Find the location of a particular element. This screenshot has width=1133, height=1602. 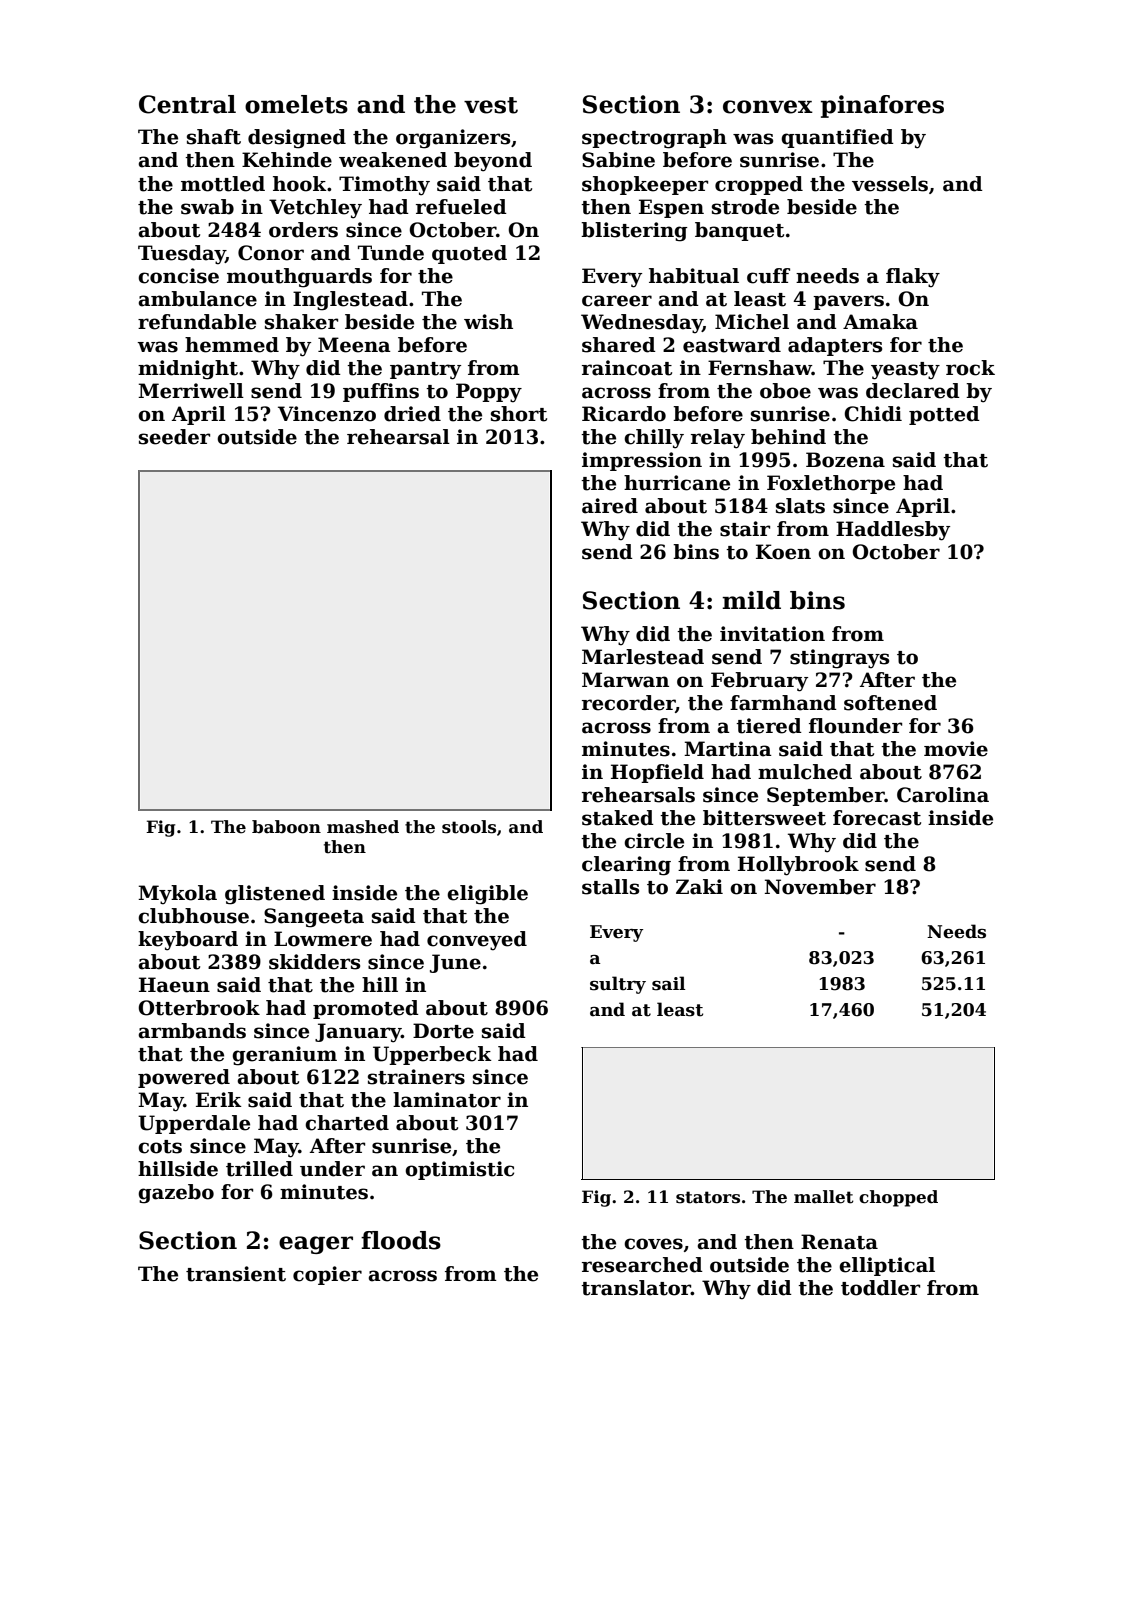

mild is located at coordinates (751, 600).
